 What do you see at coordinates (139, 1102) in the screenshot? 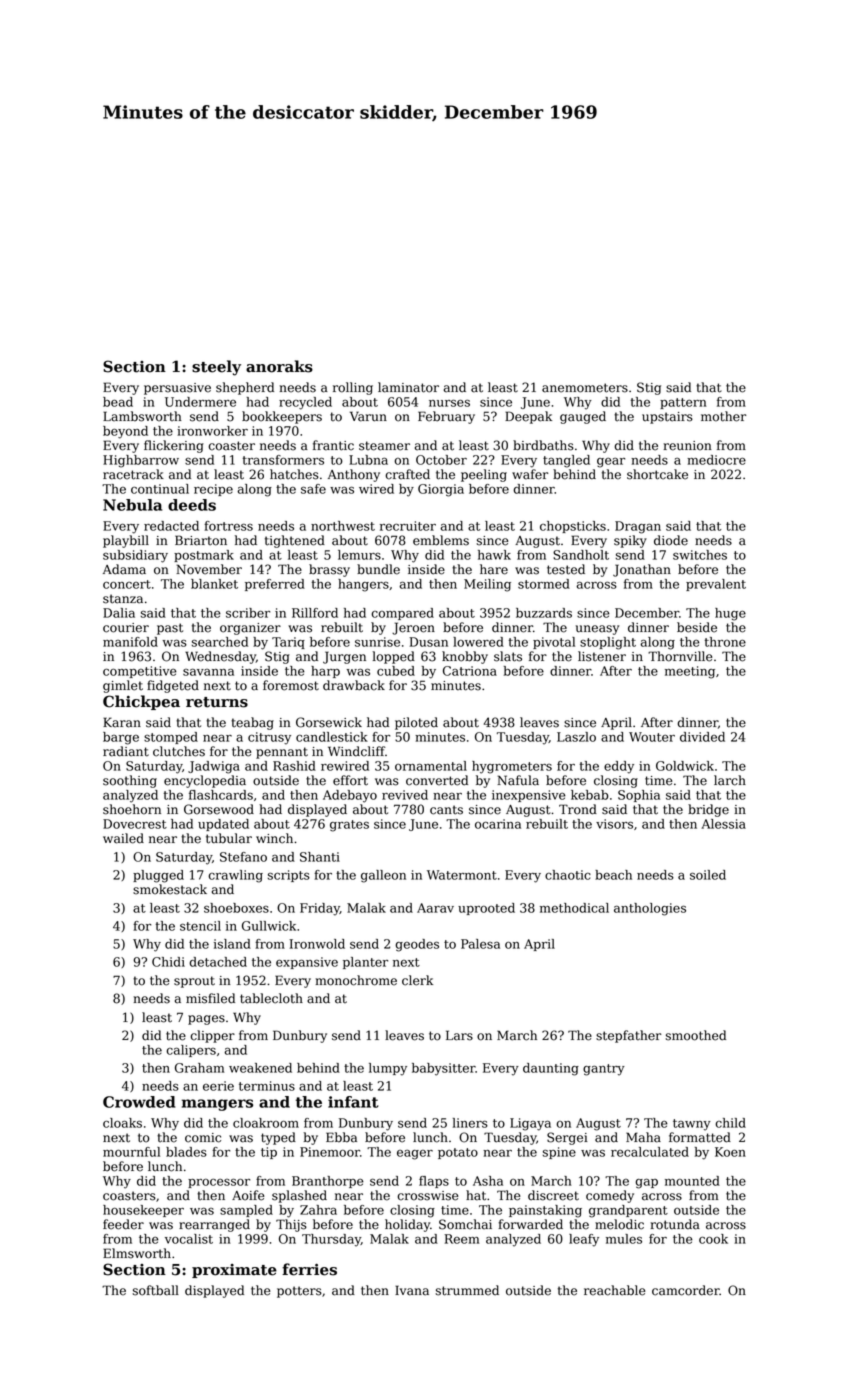
I see `Crowded` at bounding box center [139, 1102].
